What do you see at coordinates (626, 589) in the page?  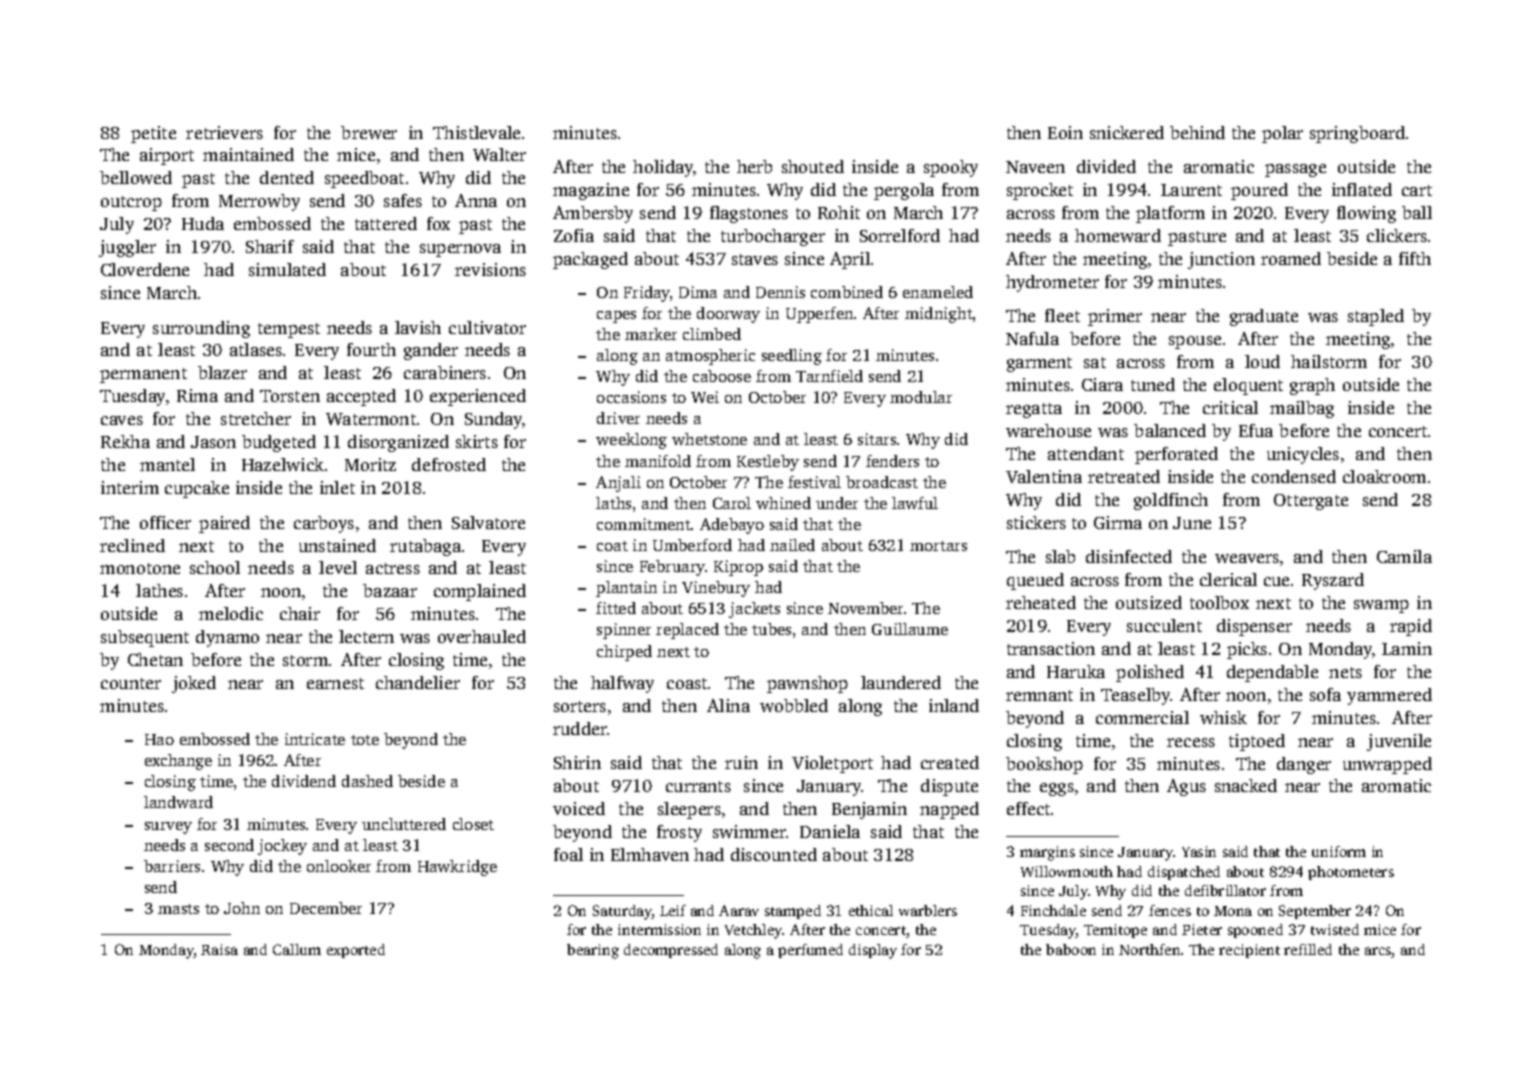 I see `plantain` at bounding box center [626, 589].
